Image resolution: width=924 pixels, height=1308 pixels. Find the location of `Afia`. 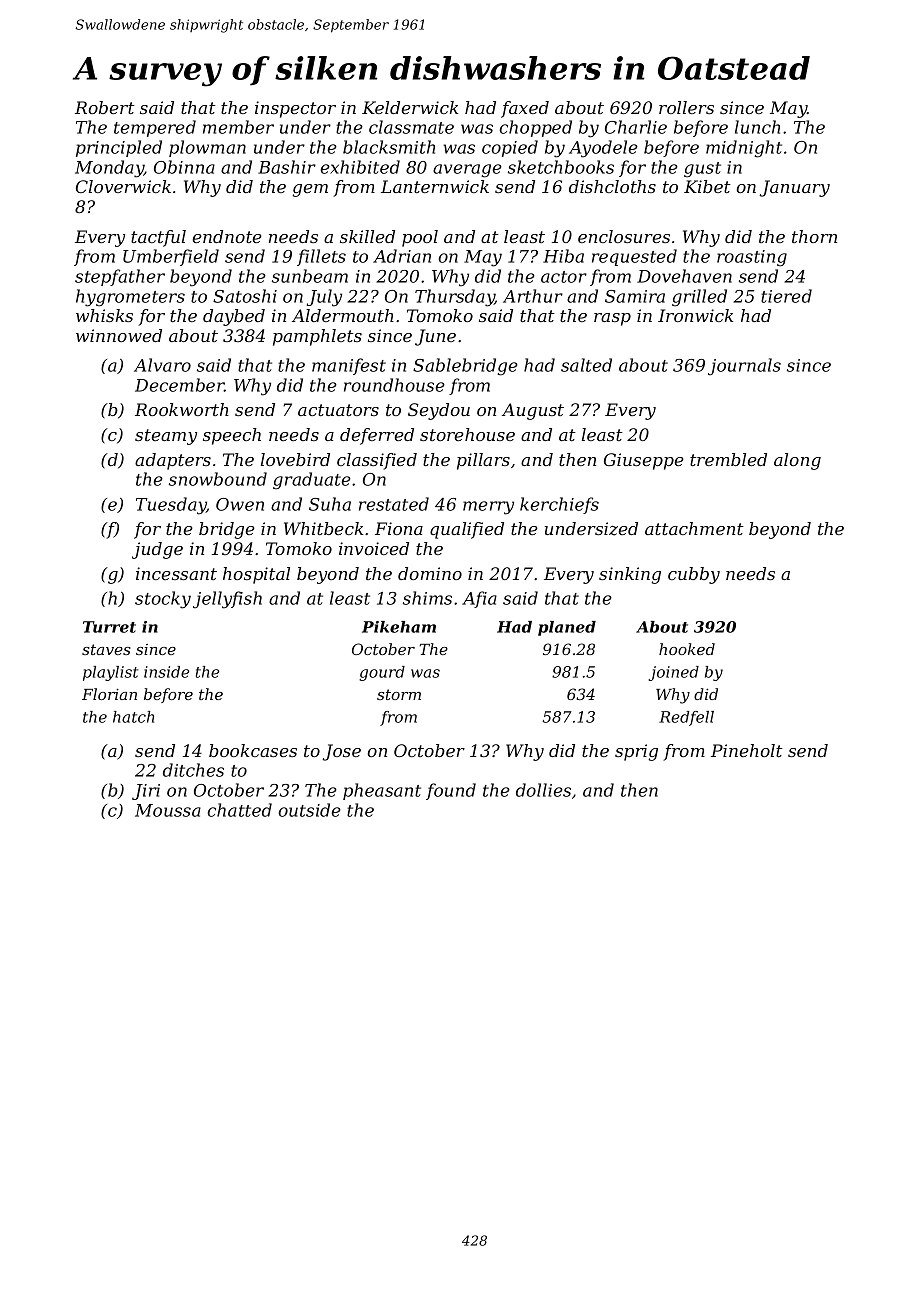

Afia is located at coordinates (479, 599).
